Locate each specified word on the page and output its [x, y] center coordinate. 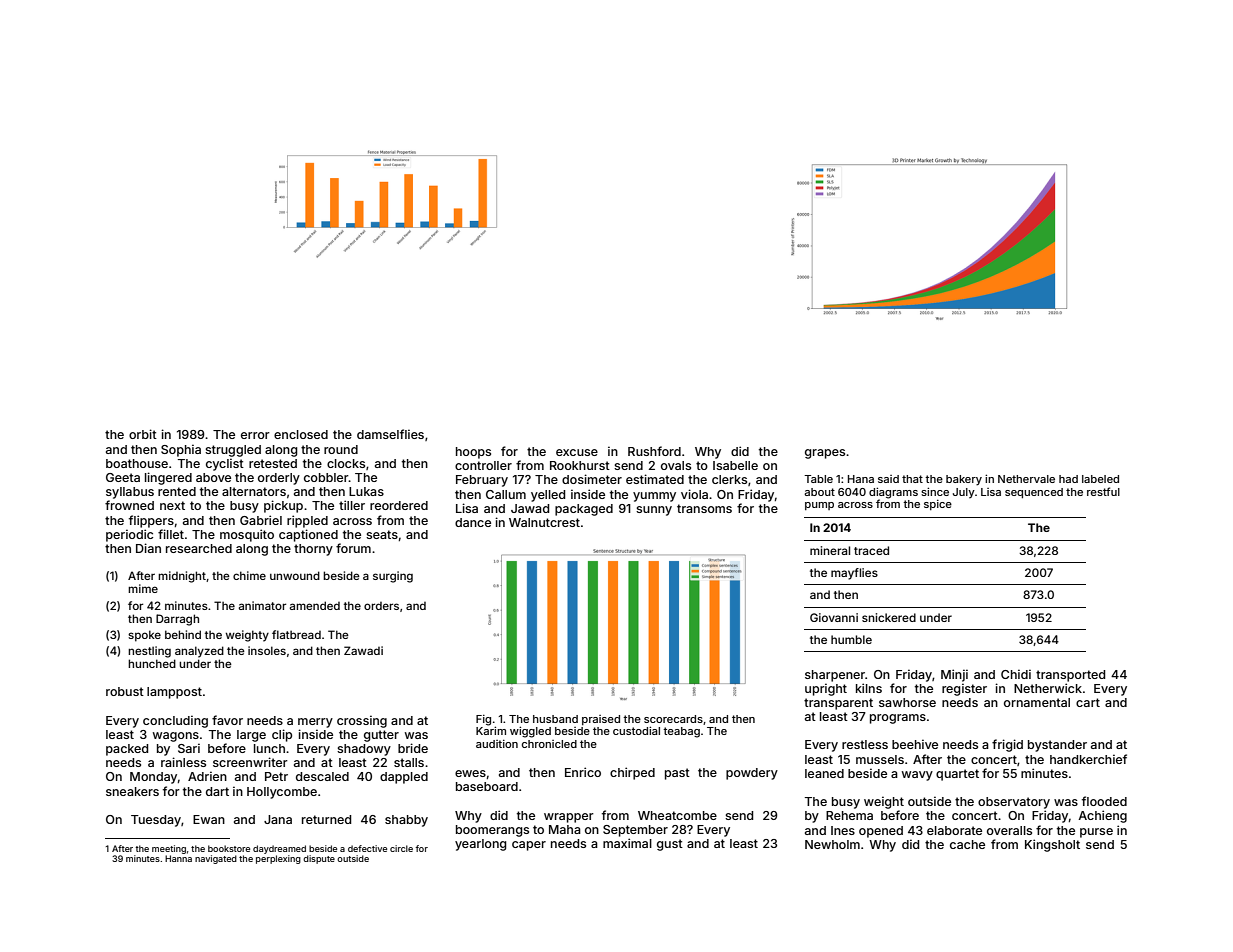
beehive [915, 744]
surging [393, 577]
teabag [681, 732]
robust [125, 691]
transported [1070, 676]
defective [367, 848]
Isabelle [735, 465]
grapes [825, 454]
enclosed [301, 434]
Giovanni [834, 617]
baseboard [487, 786]
